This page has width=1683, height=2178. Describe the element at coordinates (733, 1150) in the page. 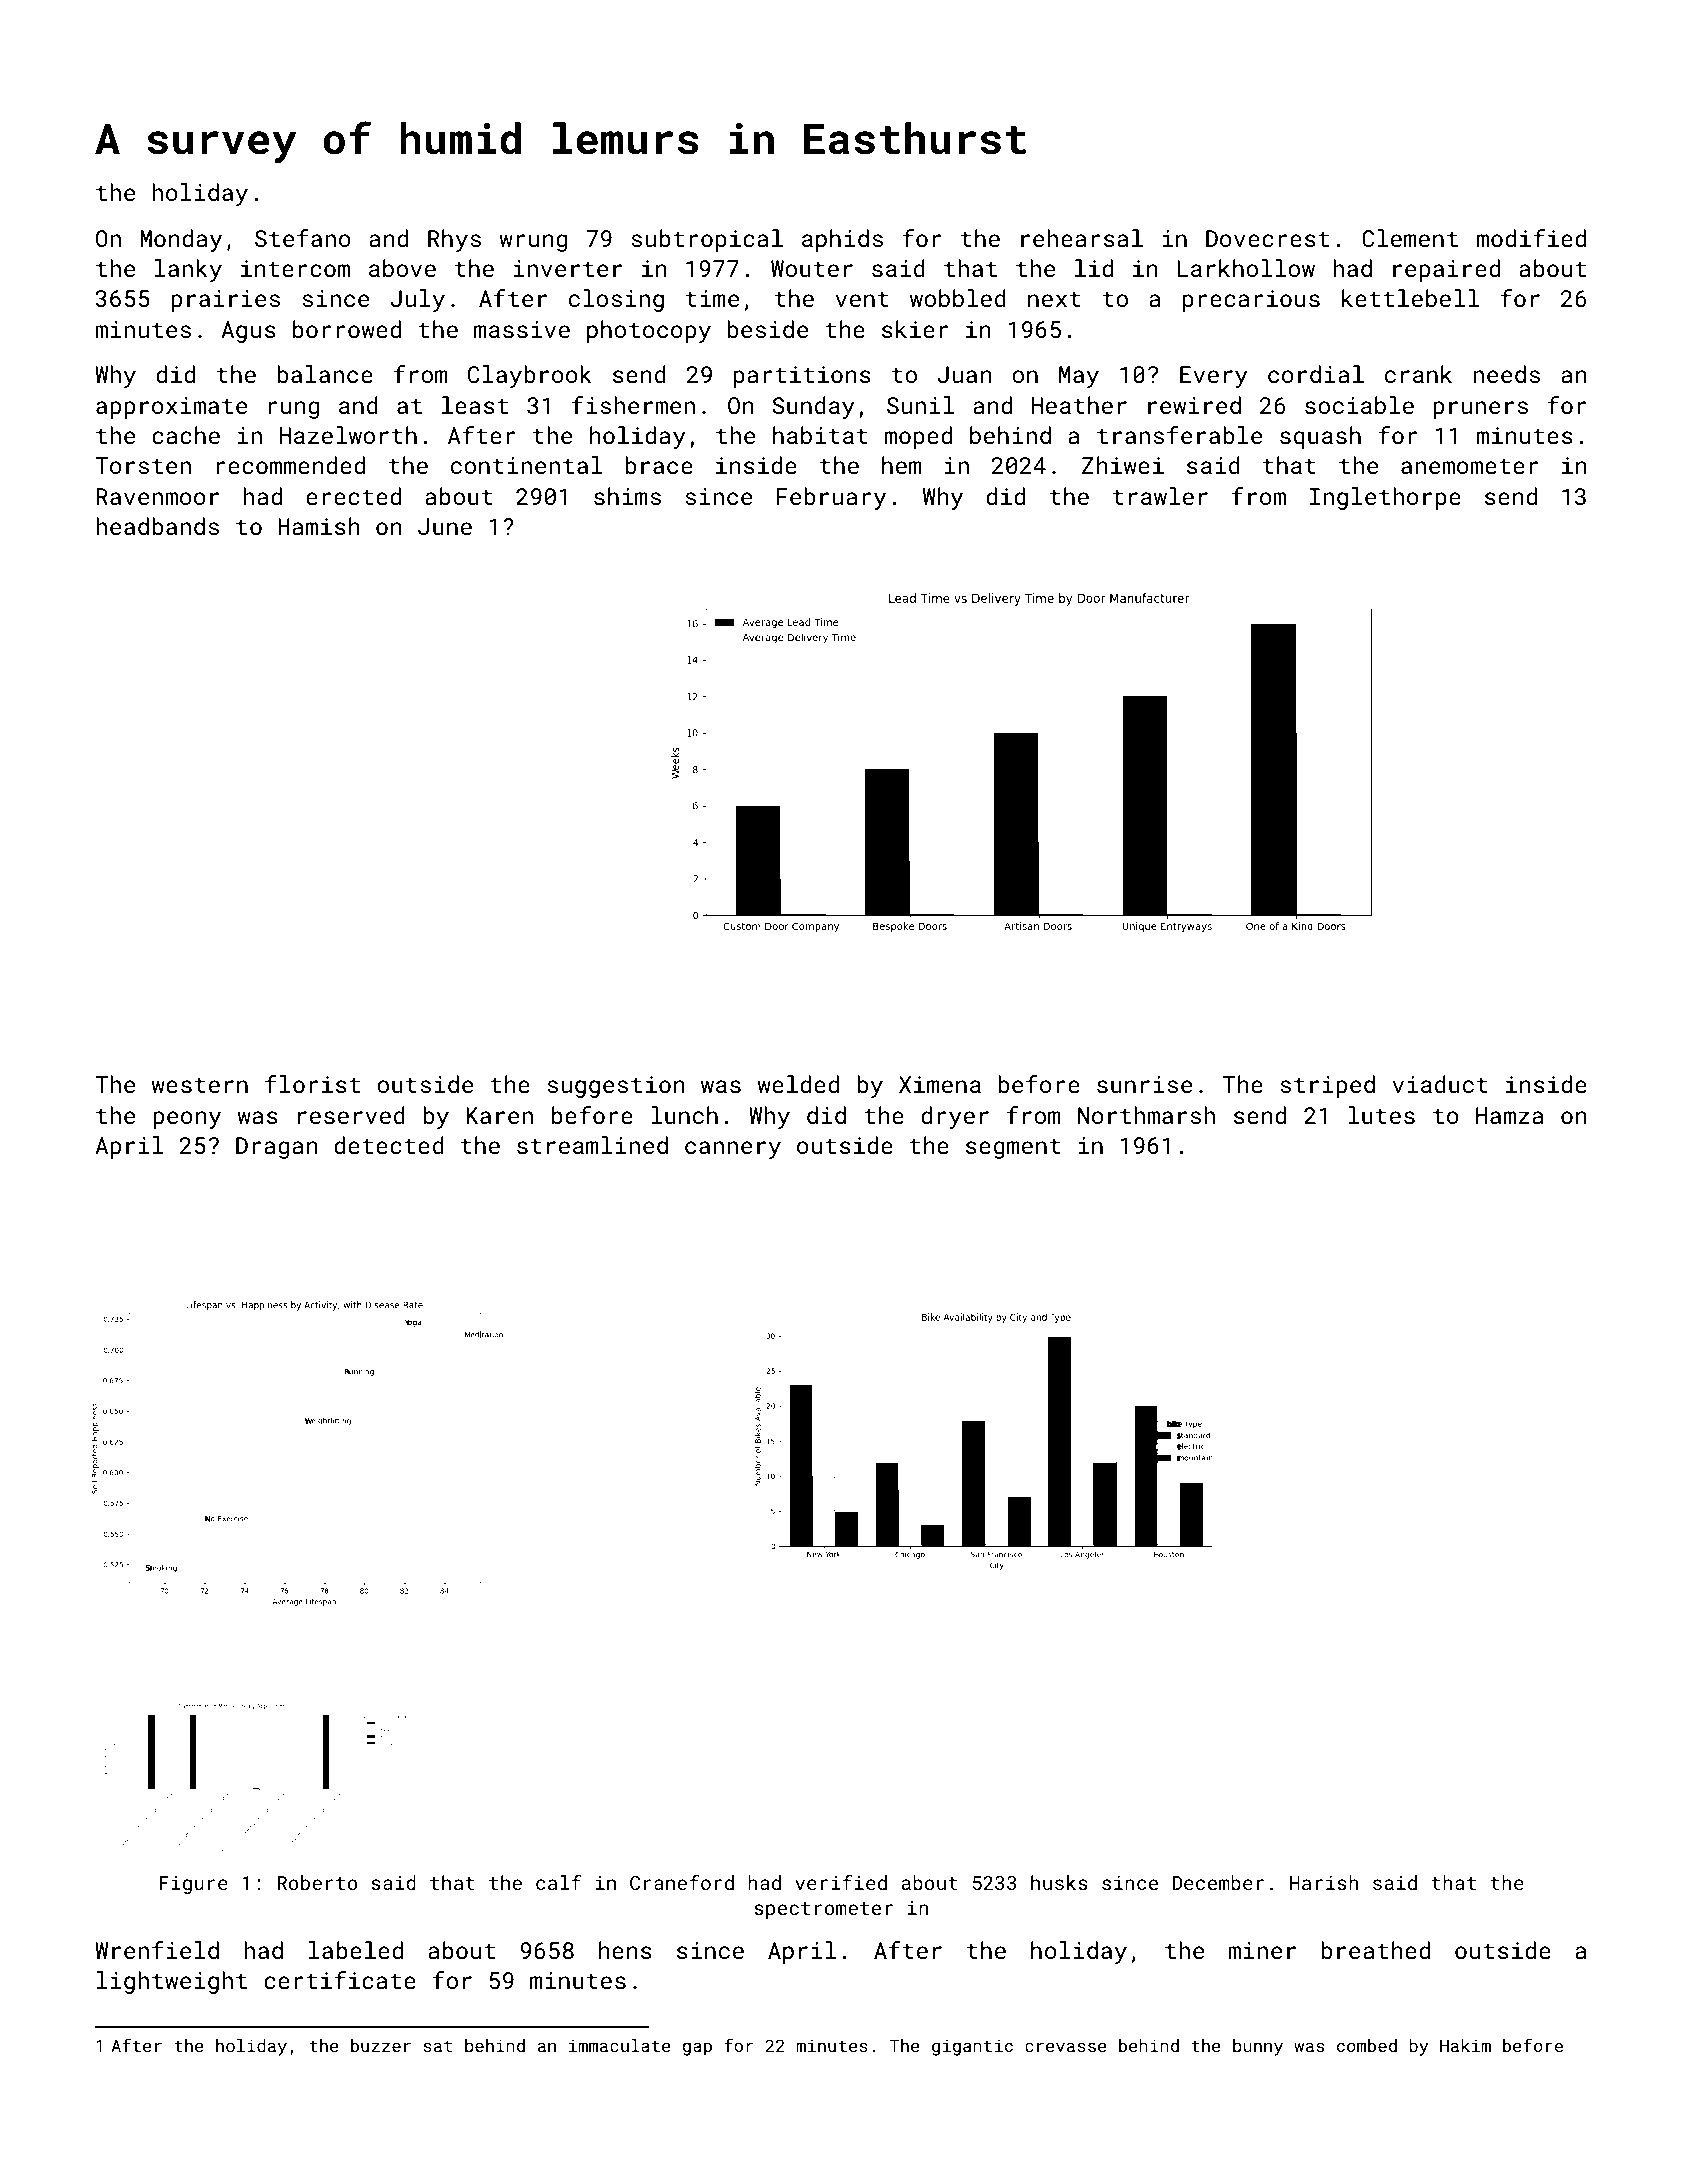

I see `cannery` at that location.
